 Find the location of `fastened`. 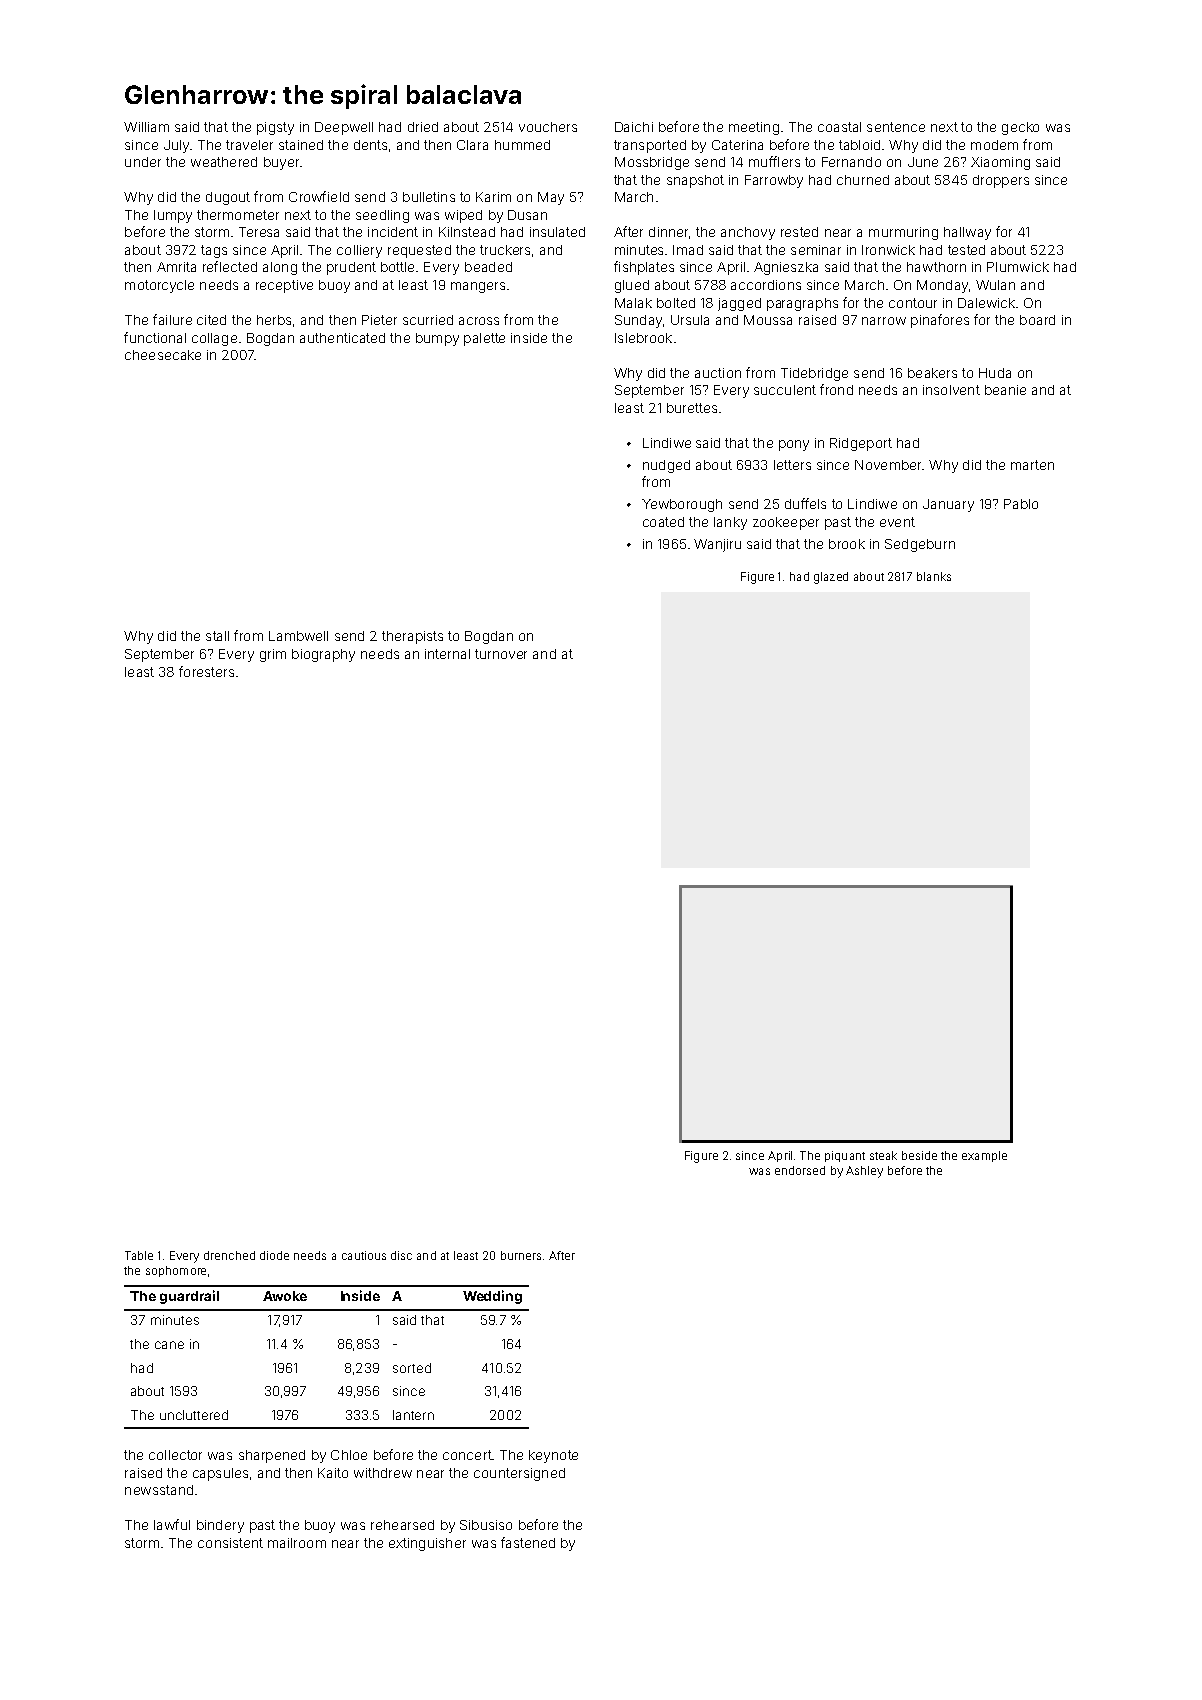

fastened is located at coordinates (528, 1542).
